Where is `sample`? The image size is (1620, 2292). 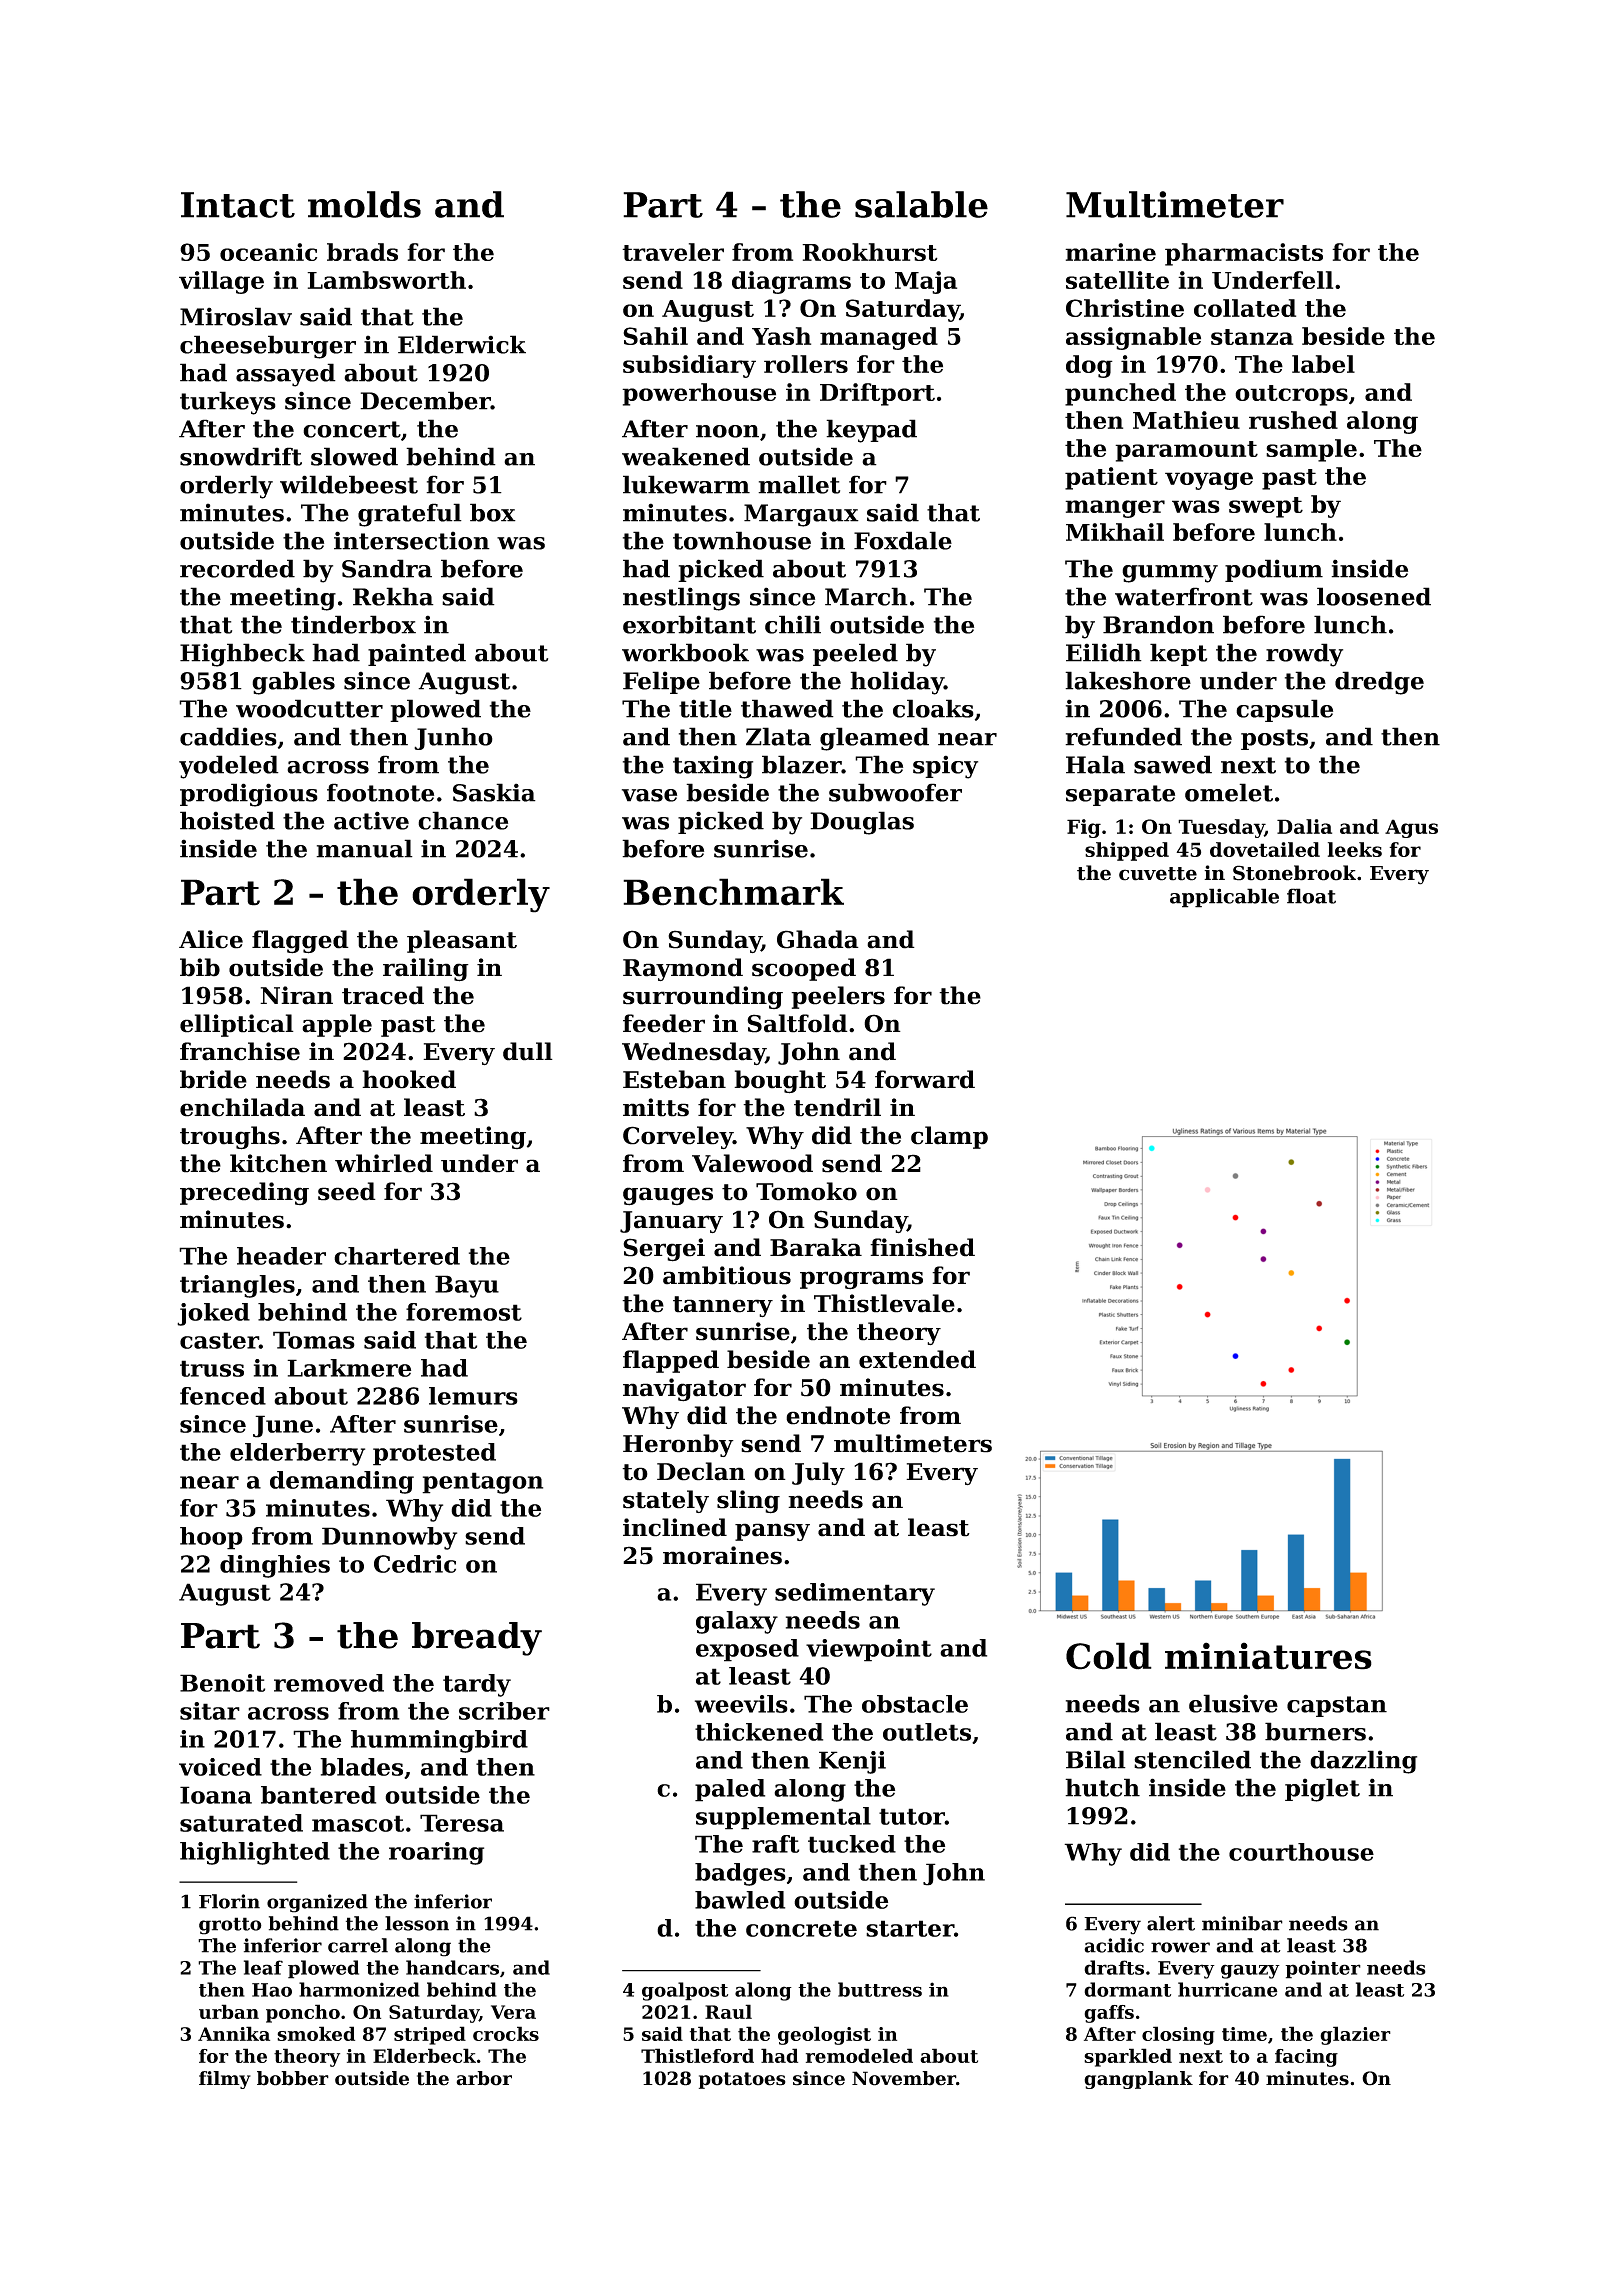
sample is located at coordinates (1311, 450).
